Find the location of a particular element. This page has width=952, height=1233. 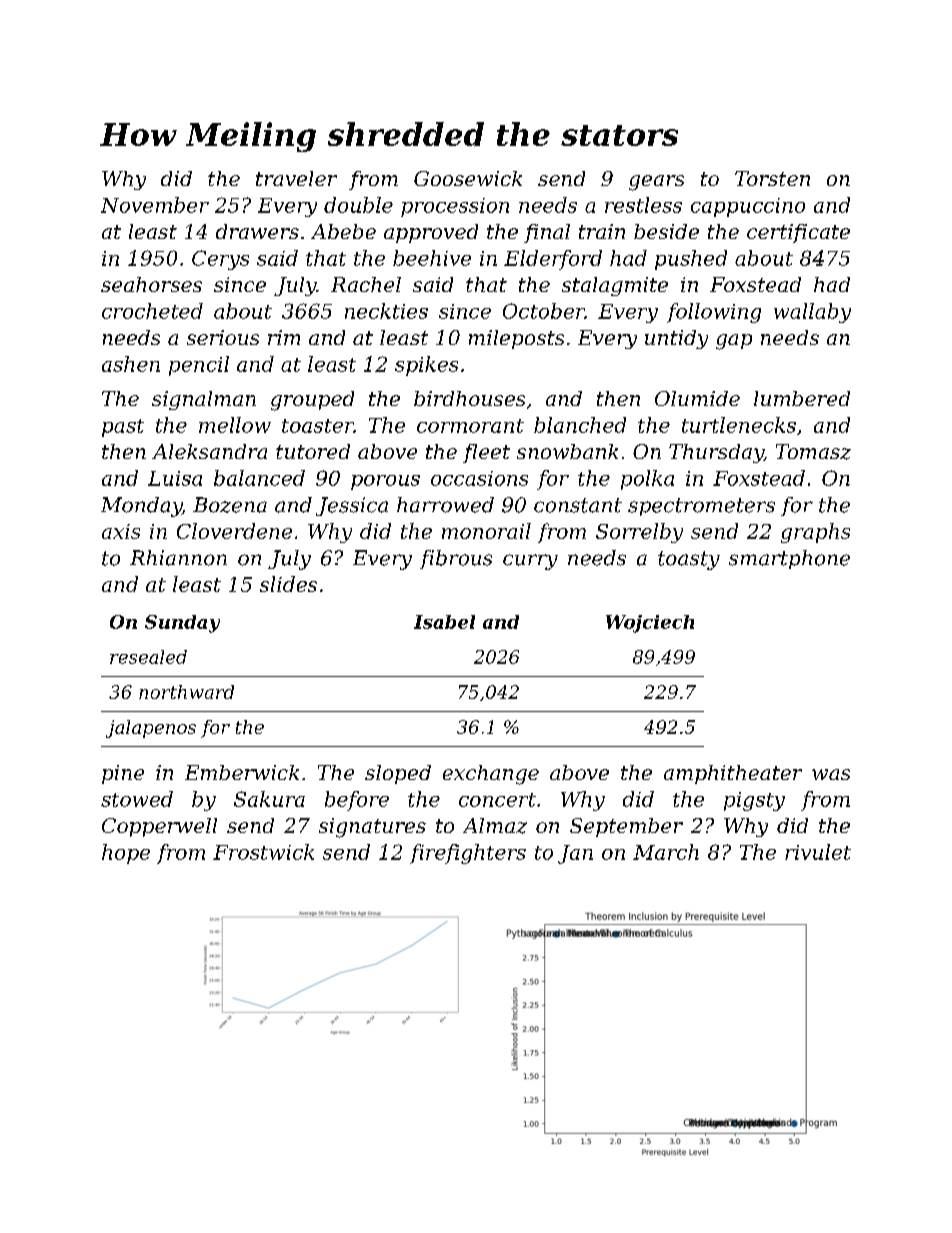

Torsten is located at coordinates (772, 178).
